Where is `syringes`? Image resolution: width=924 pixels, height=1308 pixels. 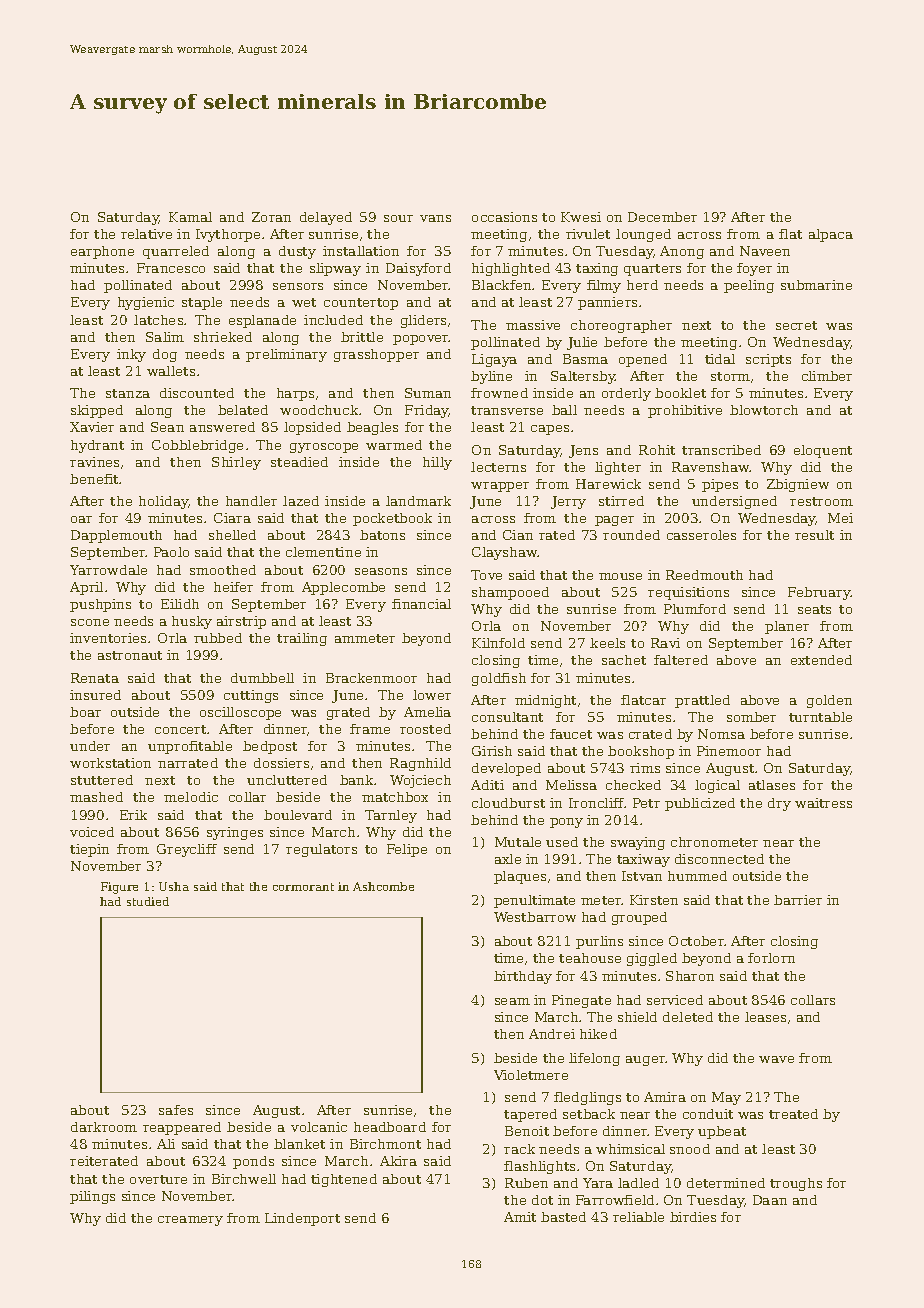
syringes is located at coordinates (235, 833).
